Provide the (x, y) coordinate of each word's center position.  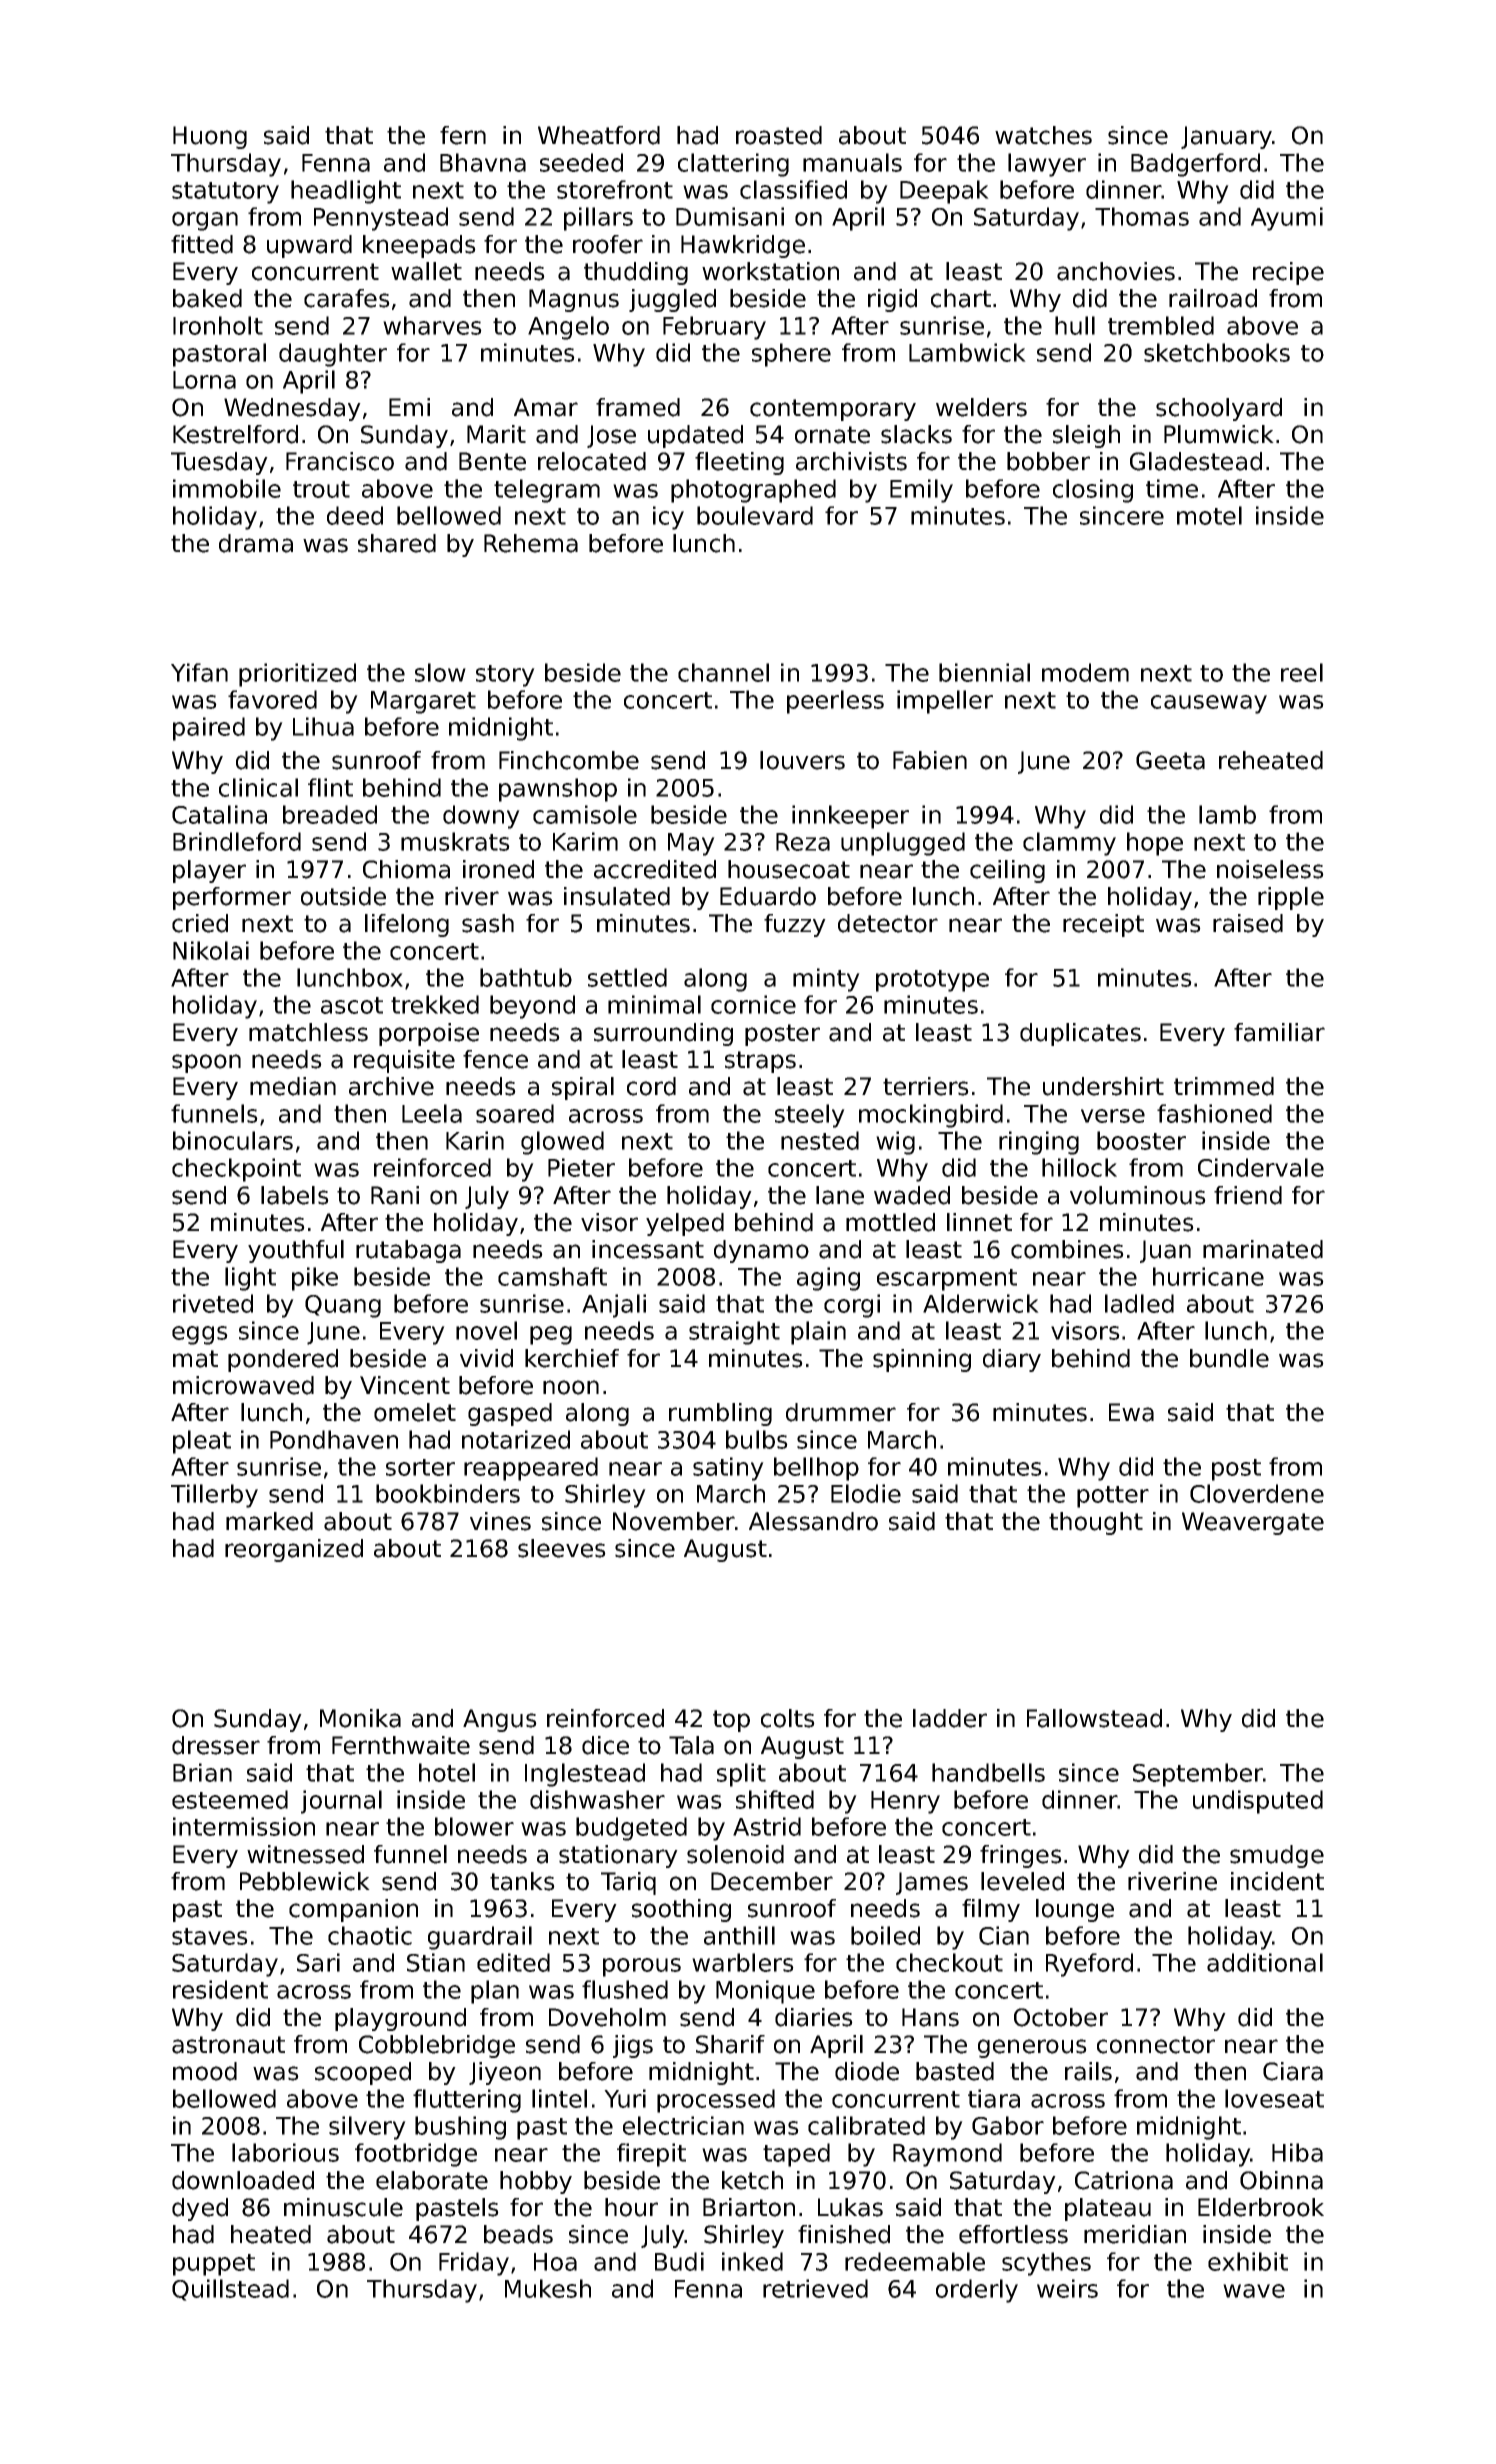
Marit (496, 434)
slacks (916, 434)
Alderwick (981, 1303)
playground (400, 2019)
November (674, 1521)
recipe (1288, 273)
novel (486, 1330)
